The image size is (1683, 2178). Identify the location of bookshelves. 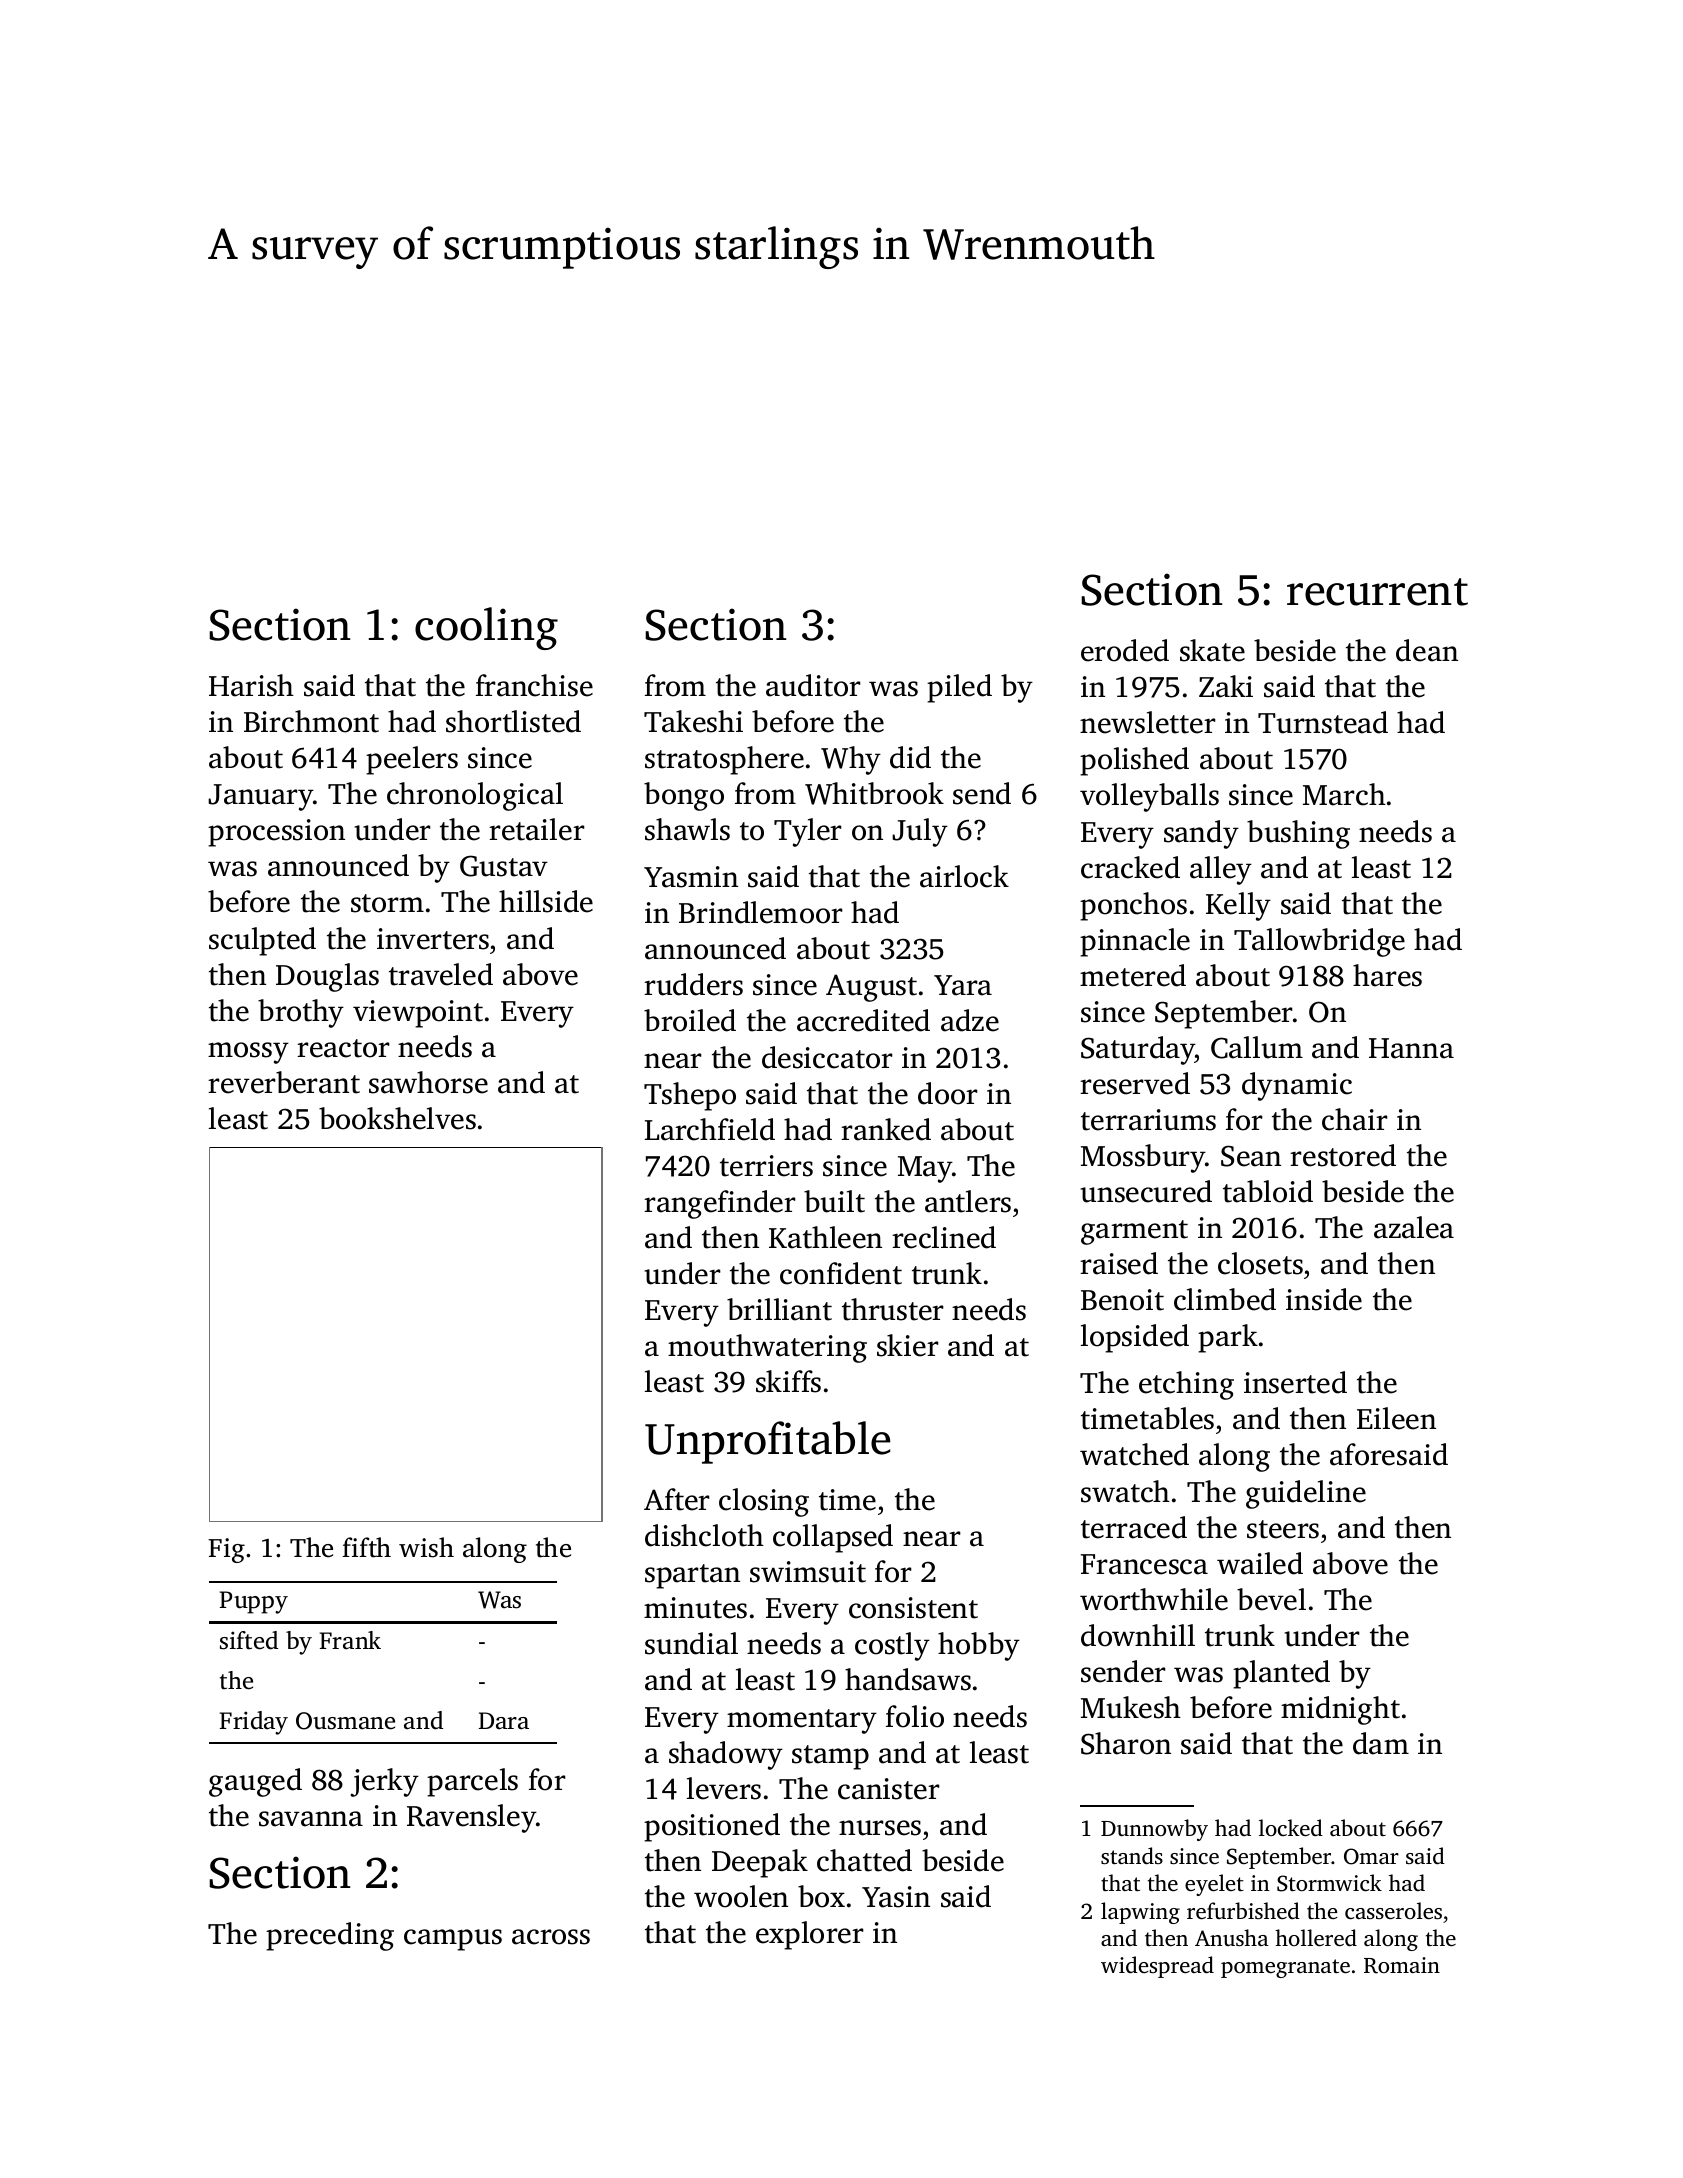
(397, 1118).
